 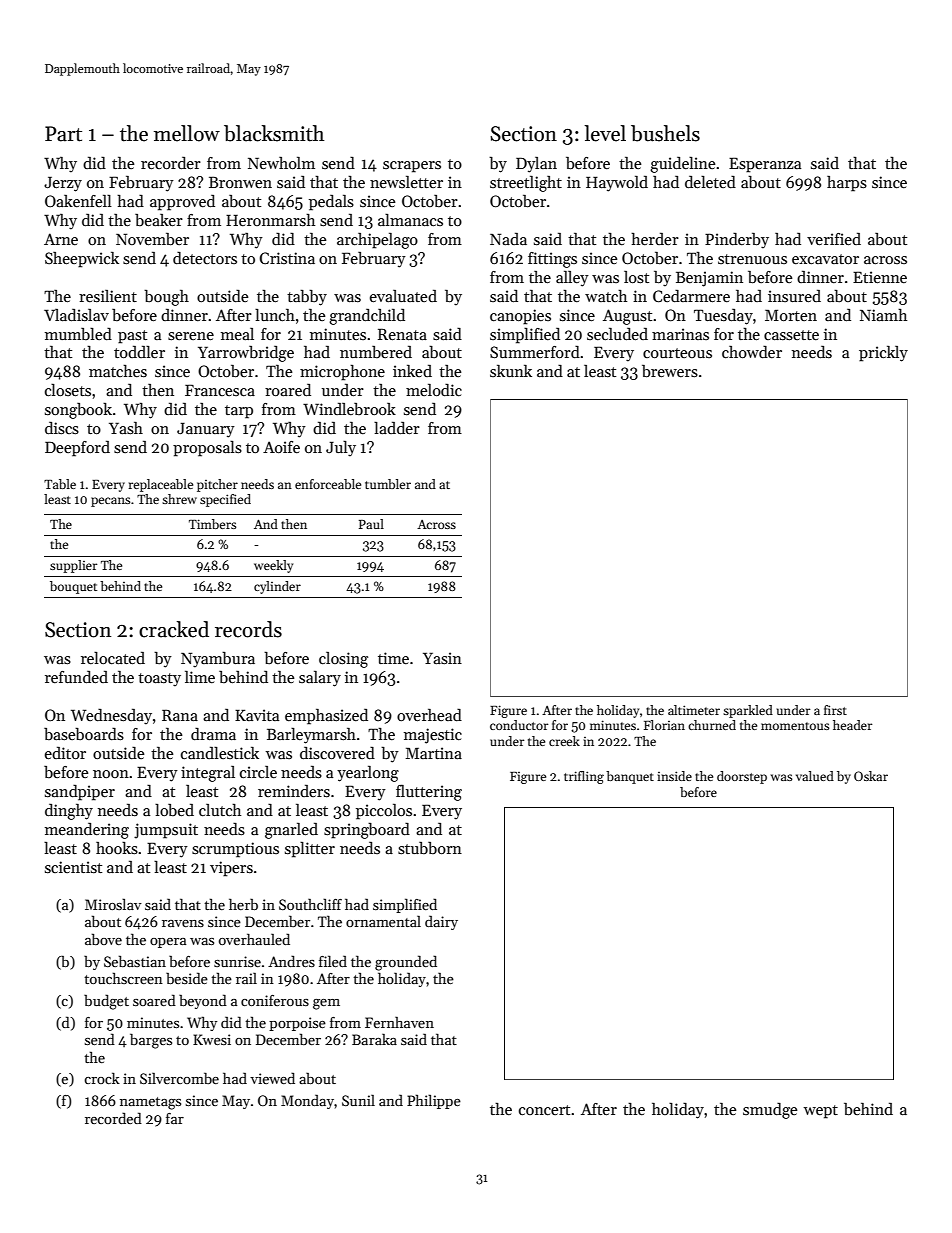 I want to click on toasty, so click(x=159, y=680).
